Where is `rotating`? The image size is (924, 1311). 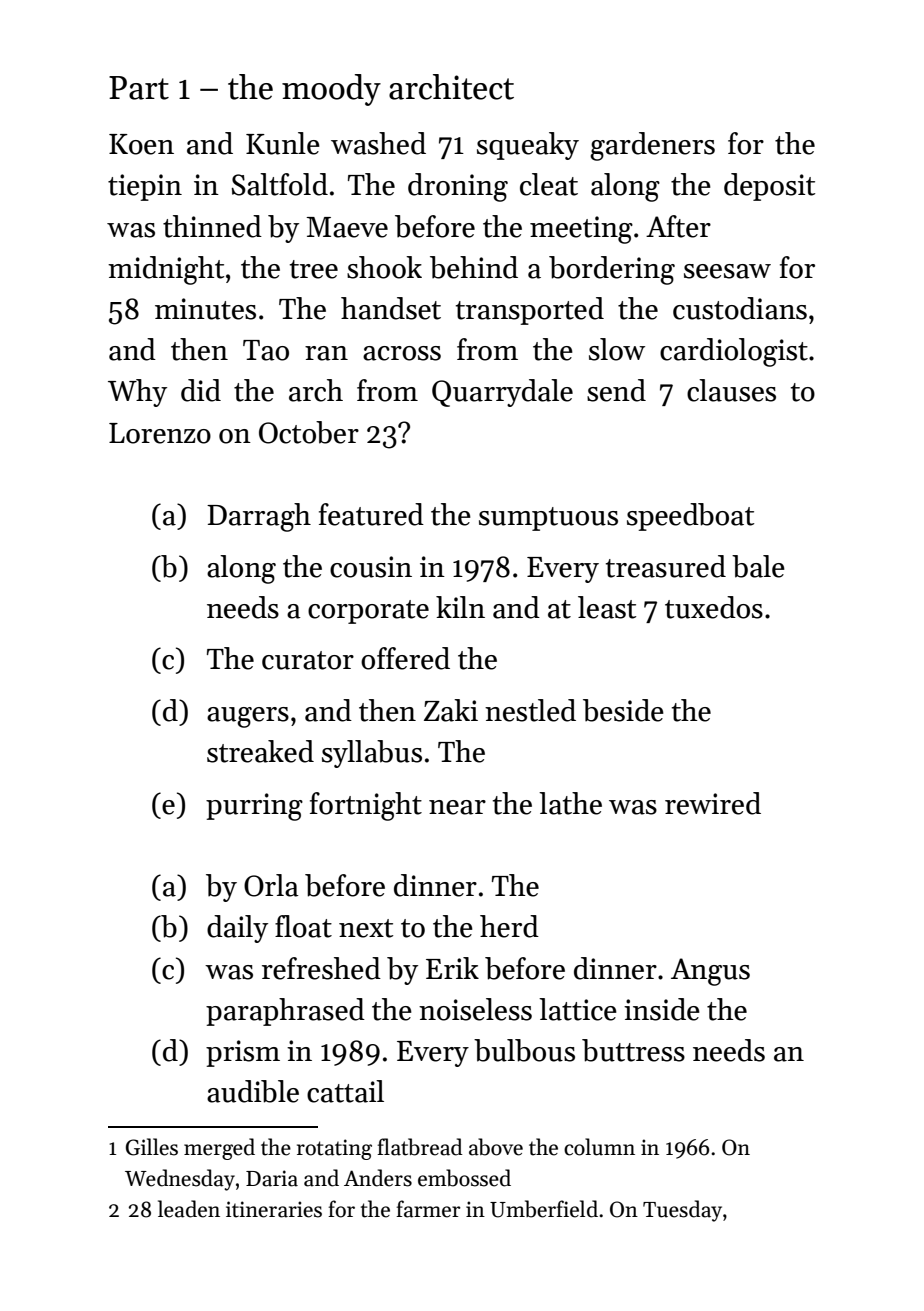 rotating is located at coordinates (334, 1149).
